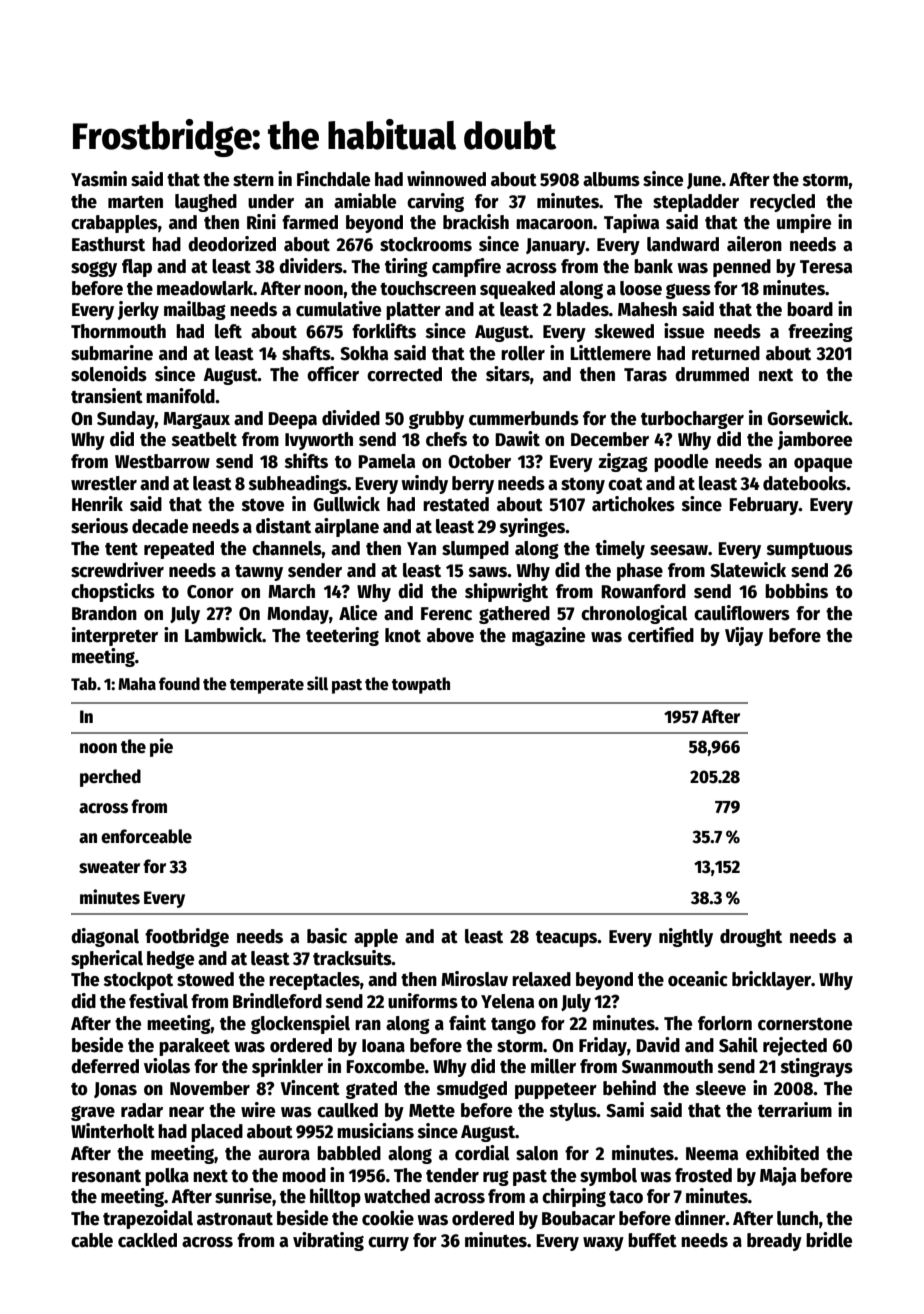  I want to click on bready, so click(774, 1242).
